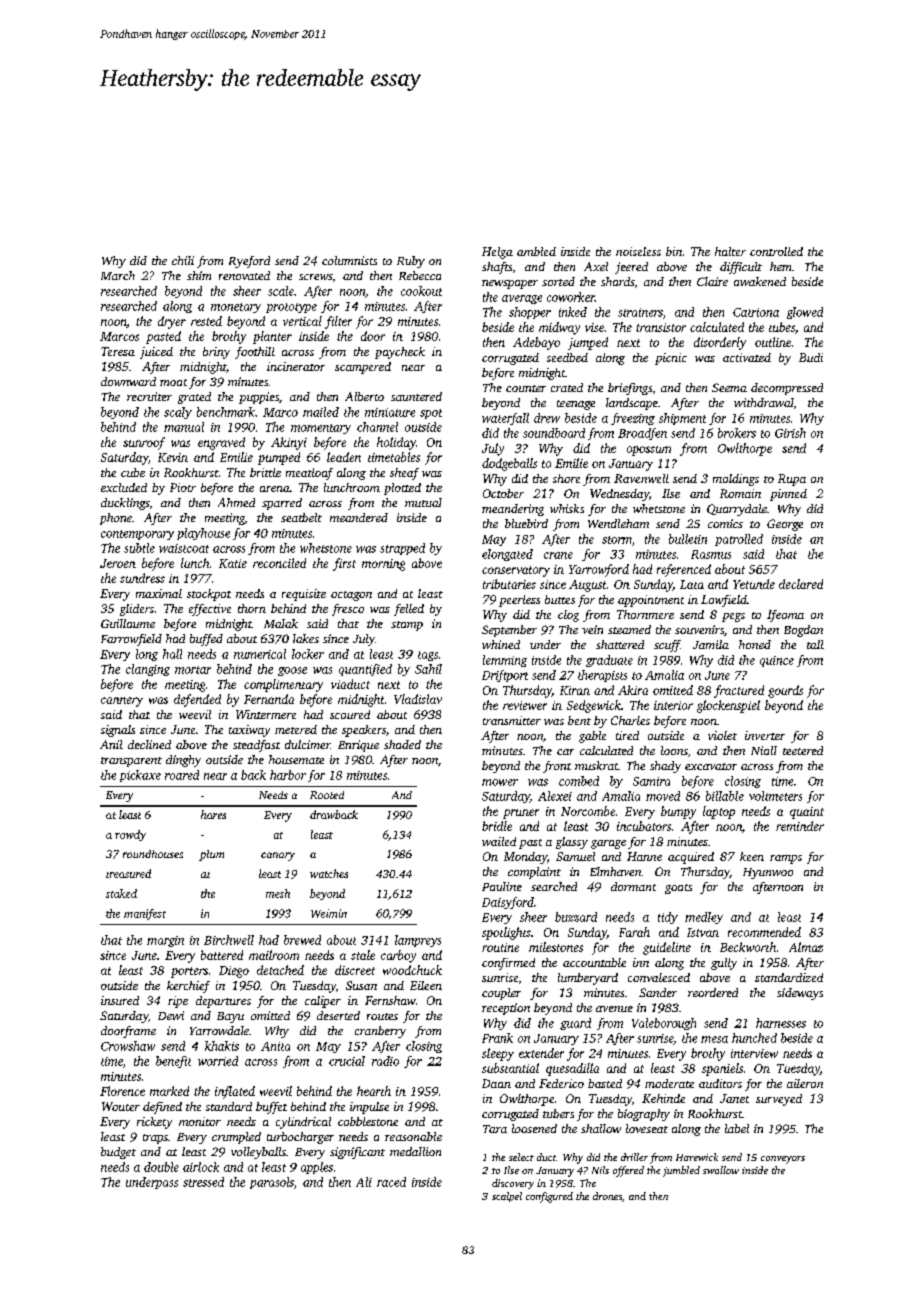  Describe the element at coordinates (638, 251) in the screenshot. I see `noiseless` at that location.
